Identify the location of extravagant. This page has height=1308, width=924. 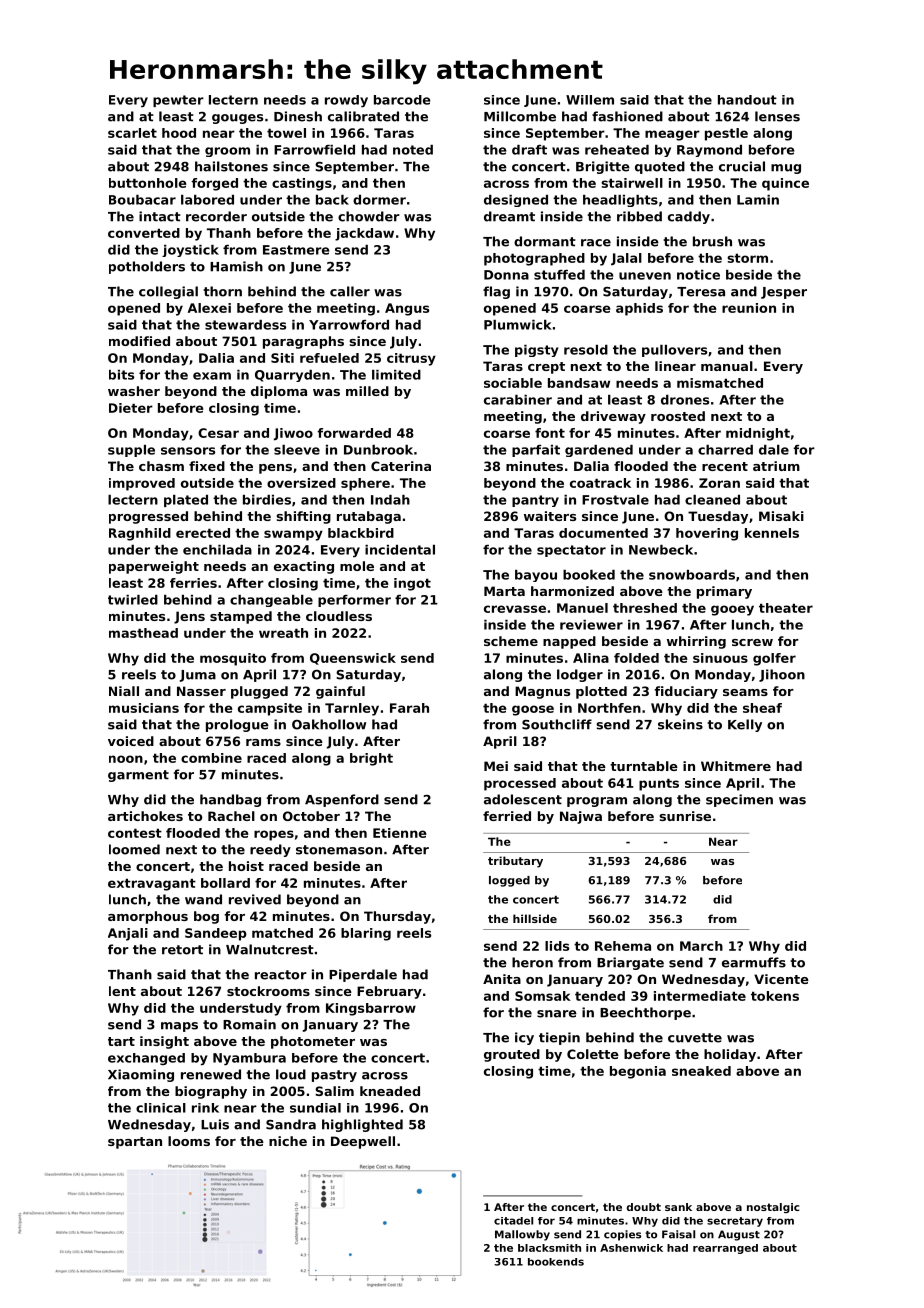
(152, 884).
